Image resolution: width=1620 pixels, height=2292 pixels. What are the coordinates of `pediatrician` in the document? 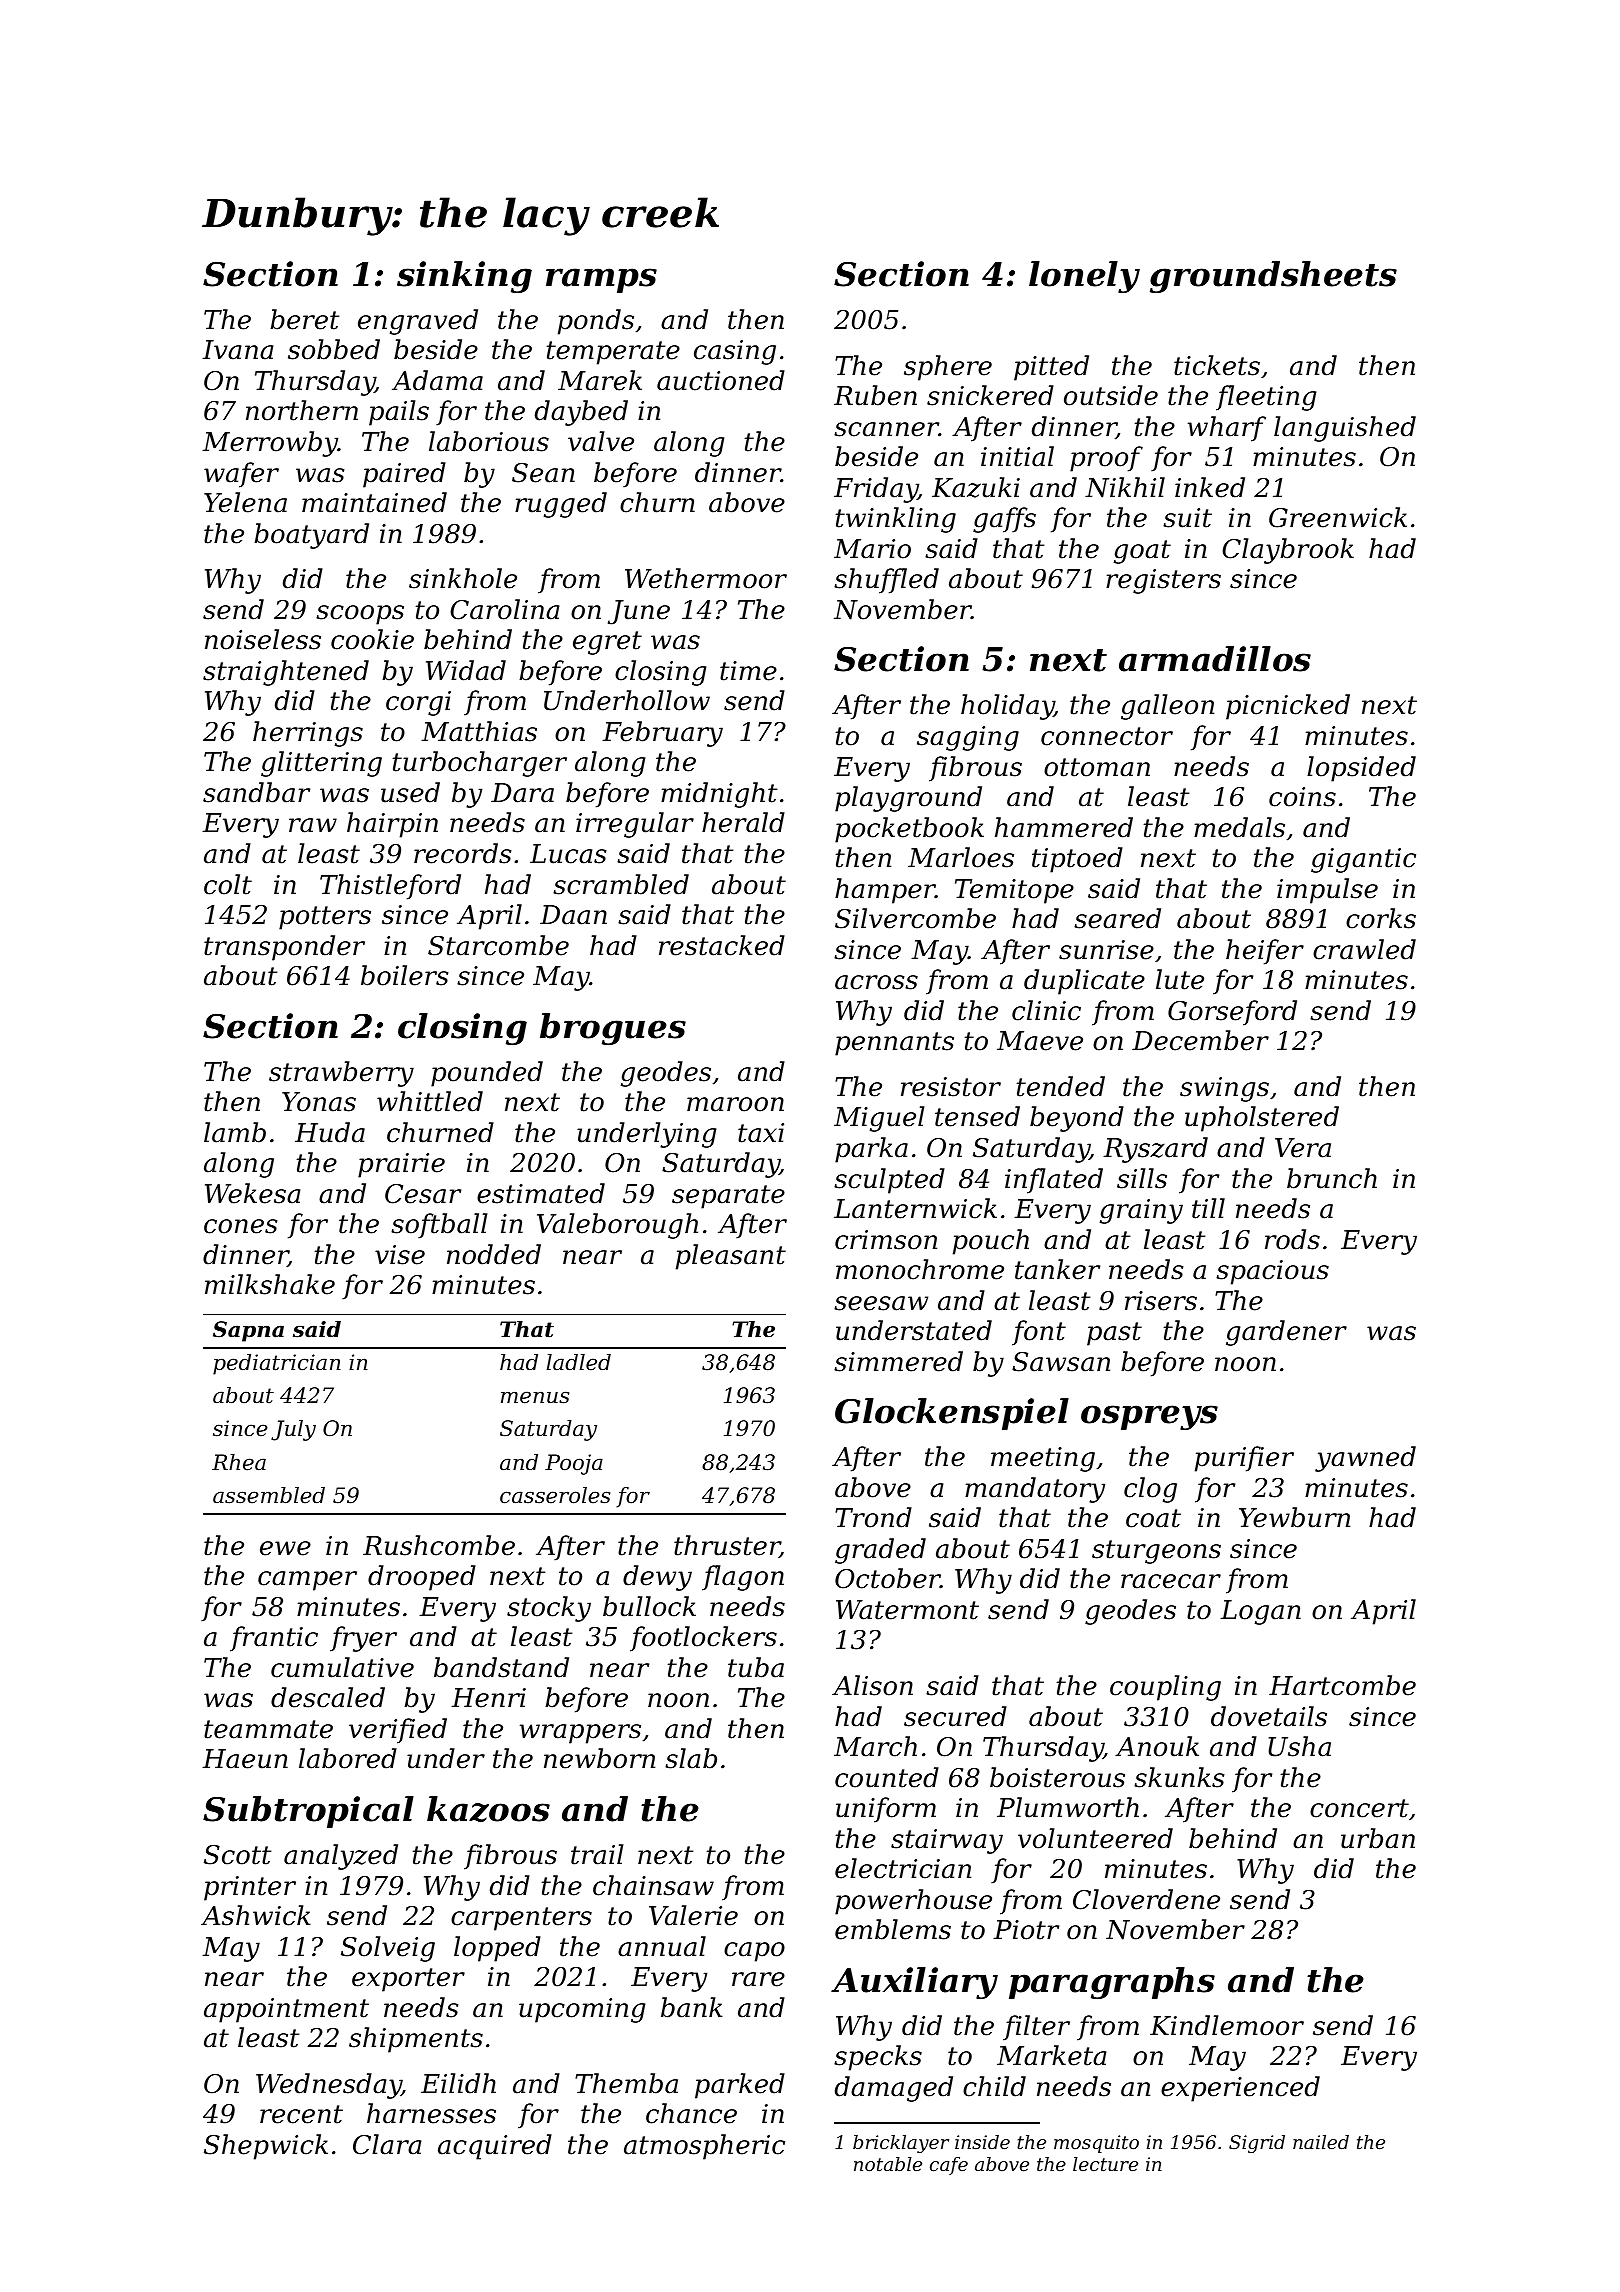 It's located at (277, 1364).
